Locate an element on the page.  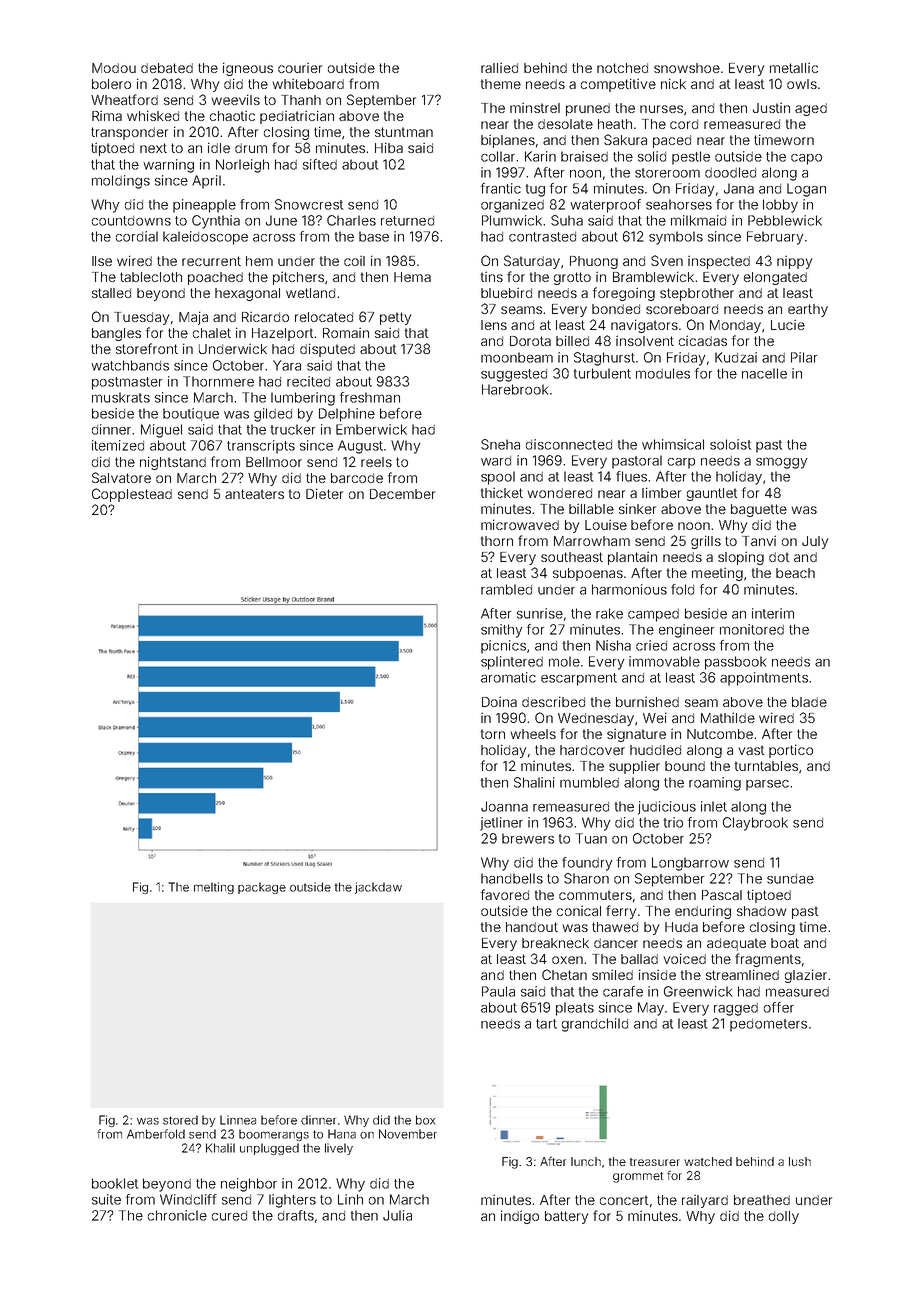
package is located at coordinates (262, 888).
